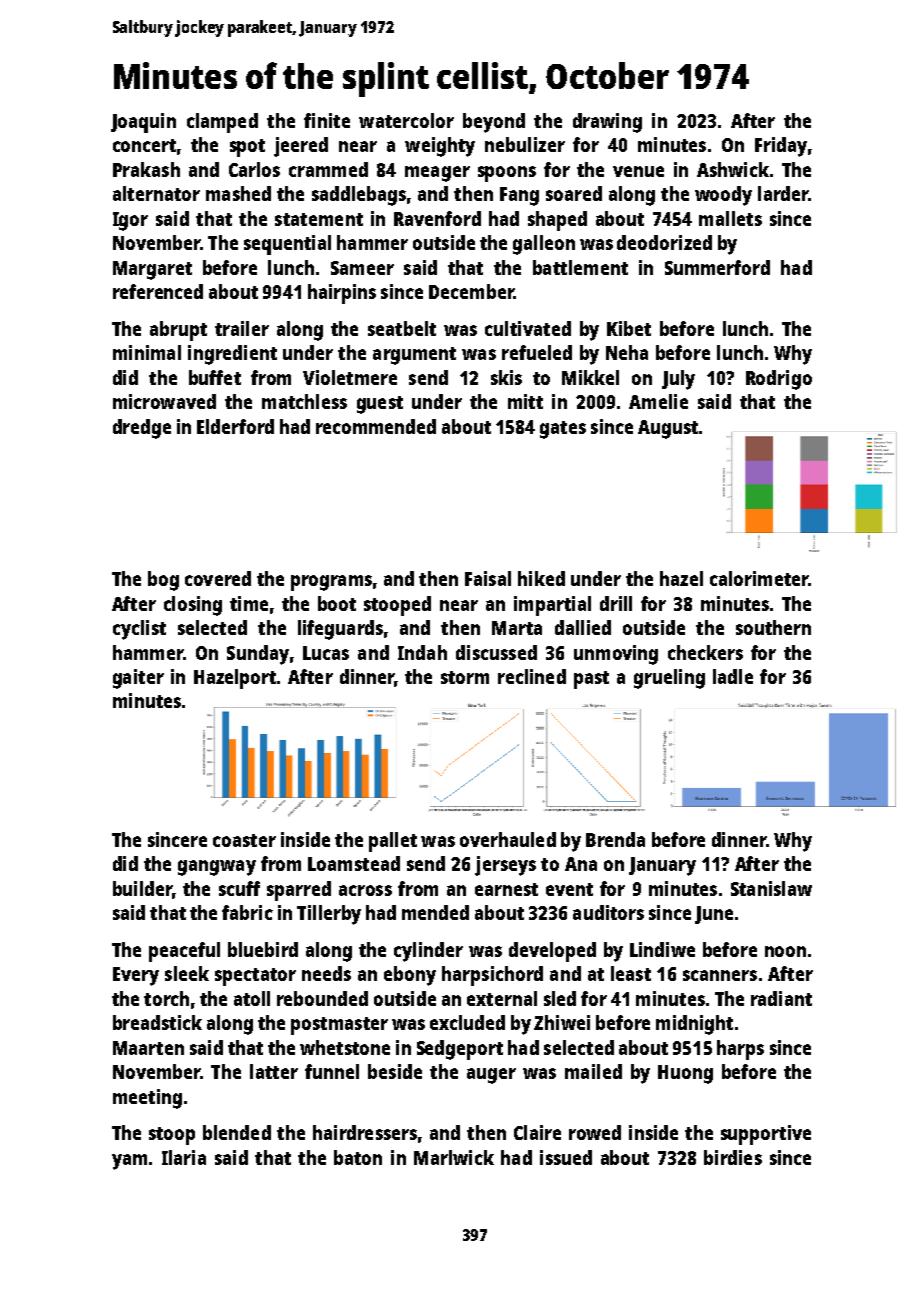 Image resolution: width=924 pixels, height=1311 pixels. Describe the element at coordinates (662, 949) in the document. I see `Lindiwe` at that location.
